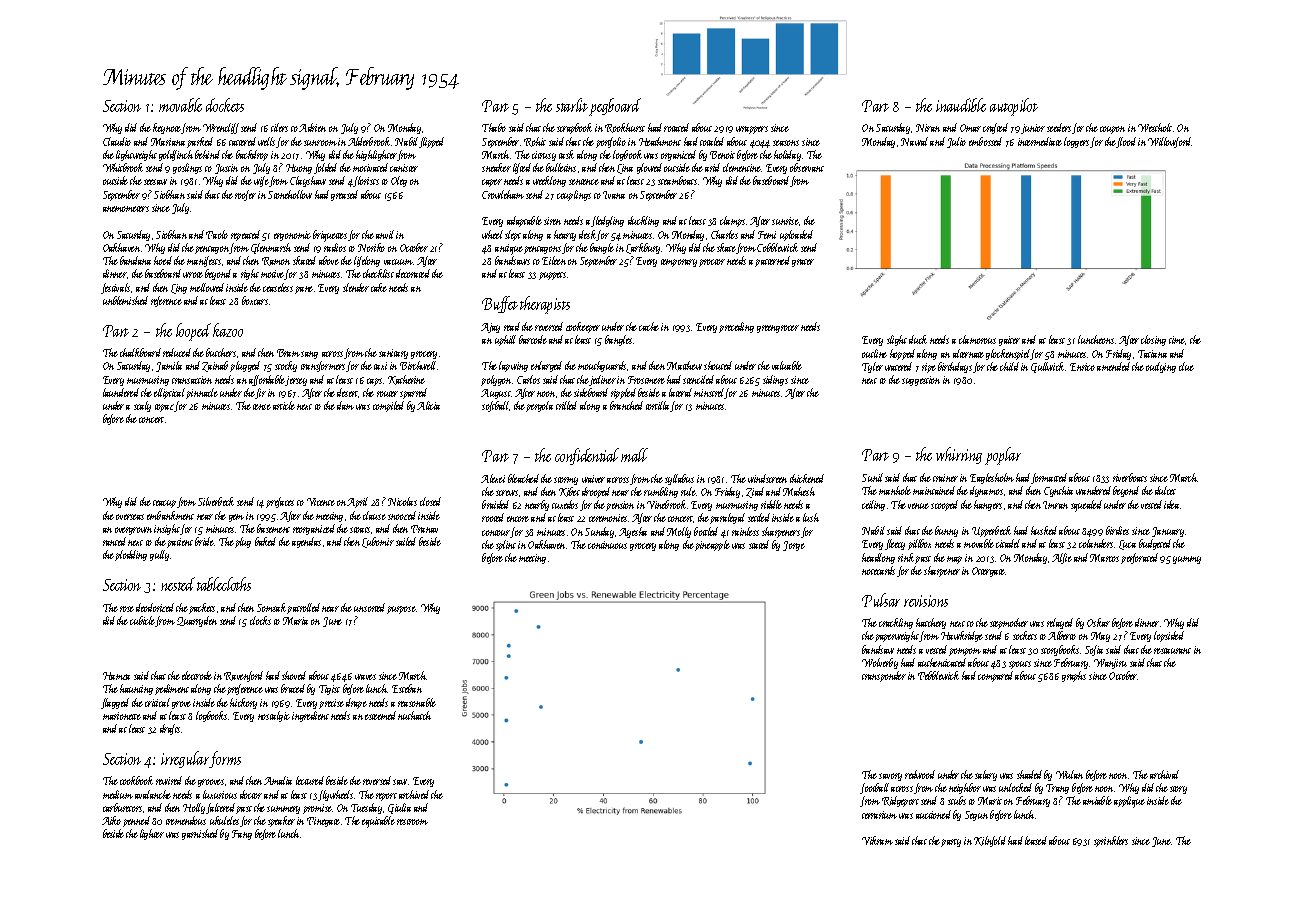 Image resolution: width=1308 pixels, height=924 pixels. What do you see at coordinates (554, 260) in the screenshot?
I see `Eileen` at bounding box center [554, 260].
